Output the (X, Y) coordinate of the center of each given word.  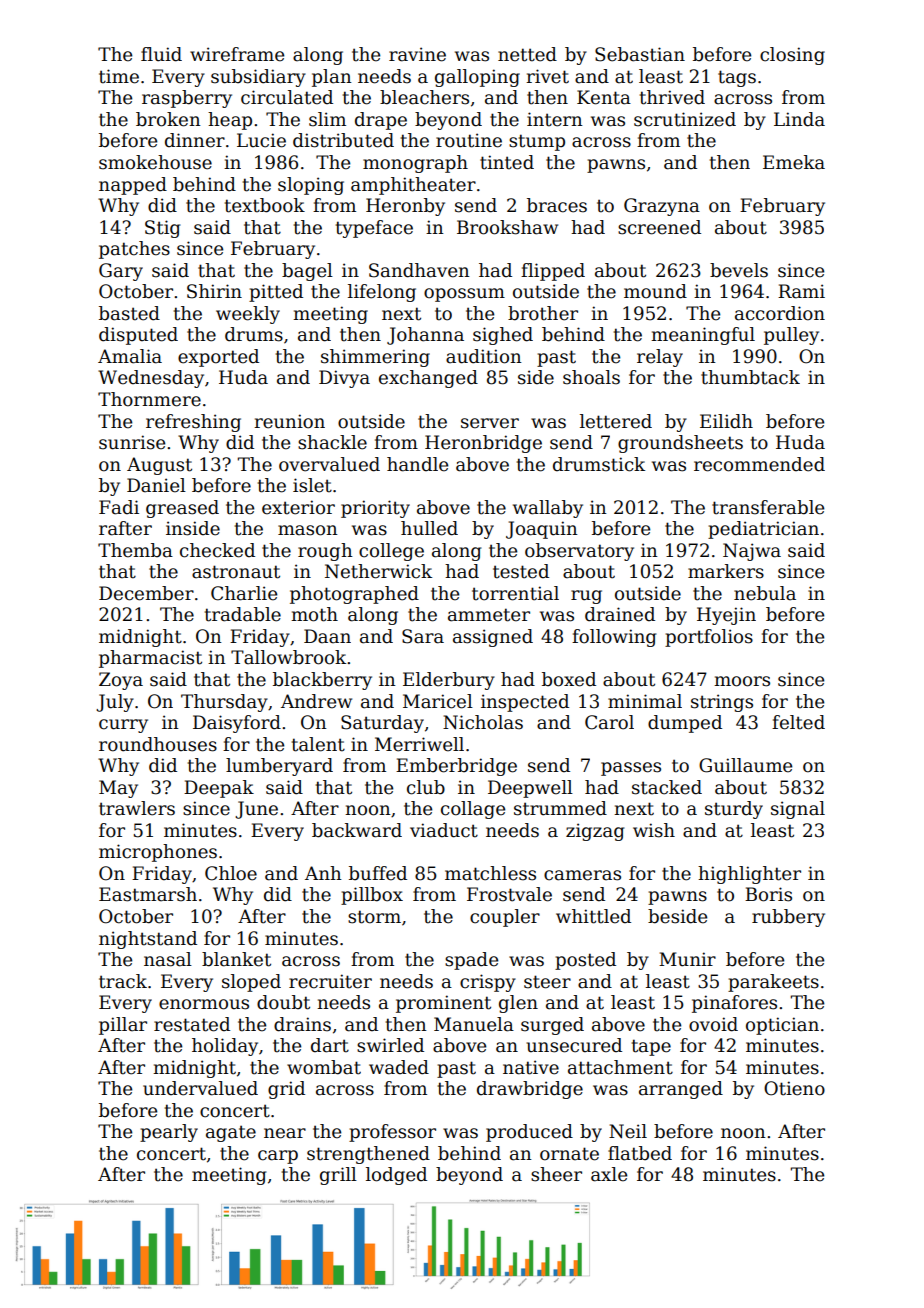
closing (792, 56)
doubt (283, 1002)
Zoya (121, 681)
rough (325, 552)
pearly (169, 1133)
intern (555, 119)
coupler (505, 918)
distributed (343, 140)
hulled (429, 528)
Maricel (438, 701)
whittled (593, 916)
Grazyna (662, 207)
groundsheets (680, 444)
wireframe (237, 54)
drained (620, 614)
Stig (162, 229)
